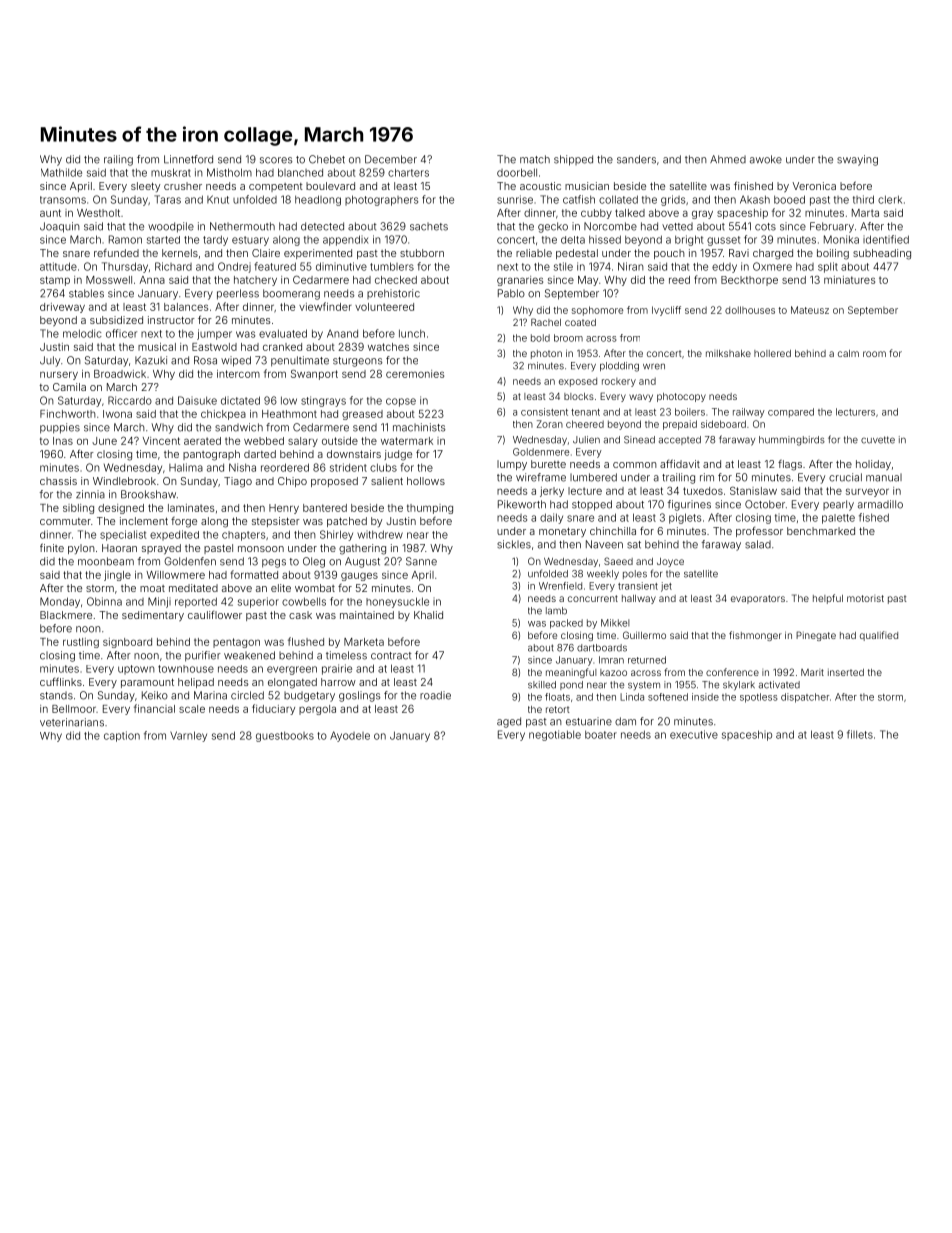 The height and width of the screenshot is (1233, 952). I want to click on scores, so click(276, 160).
